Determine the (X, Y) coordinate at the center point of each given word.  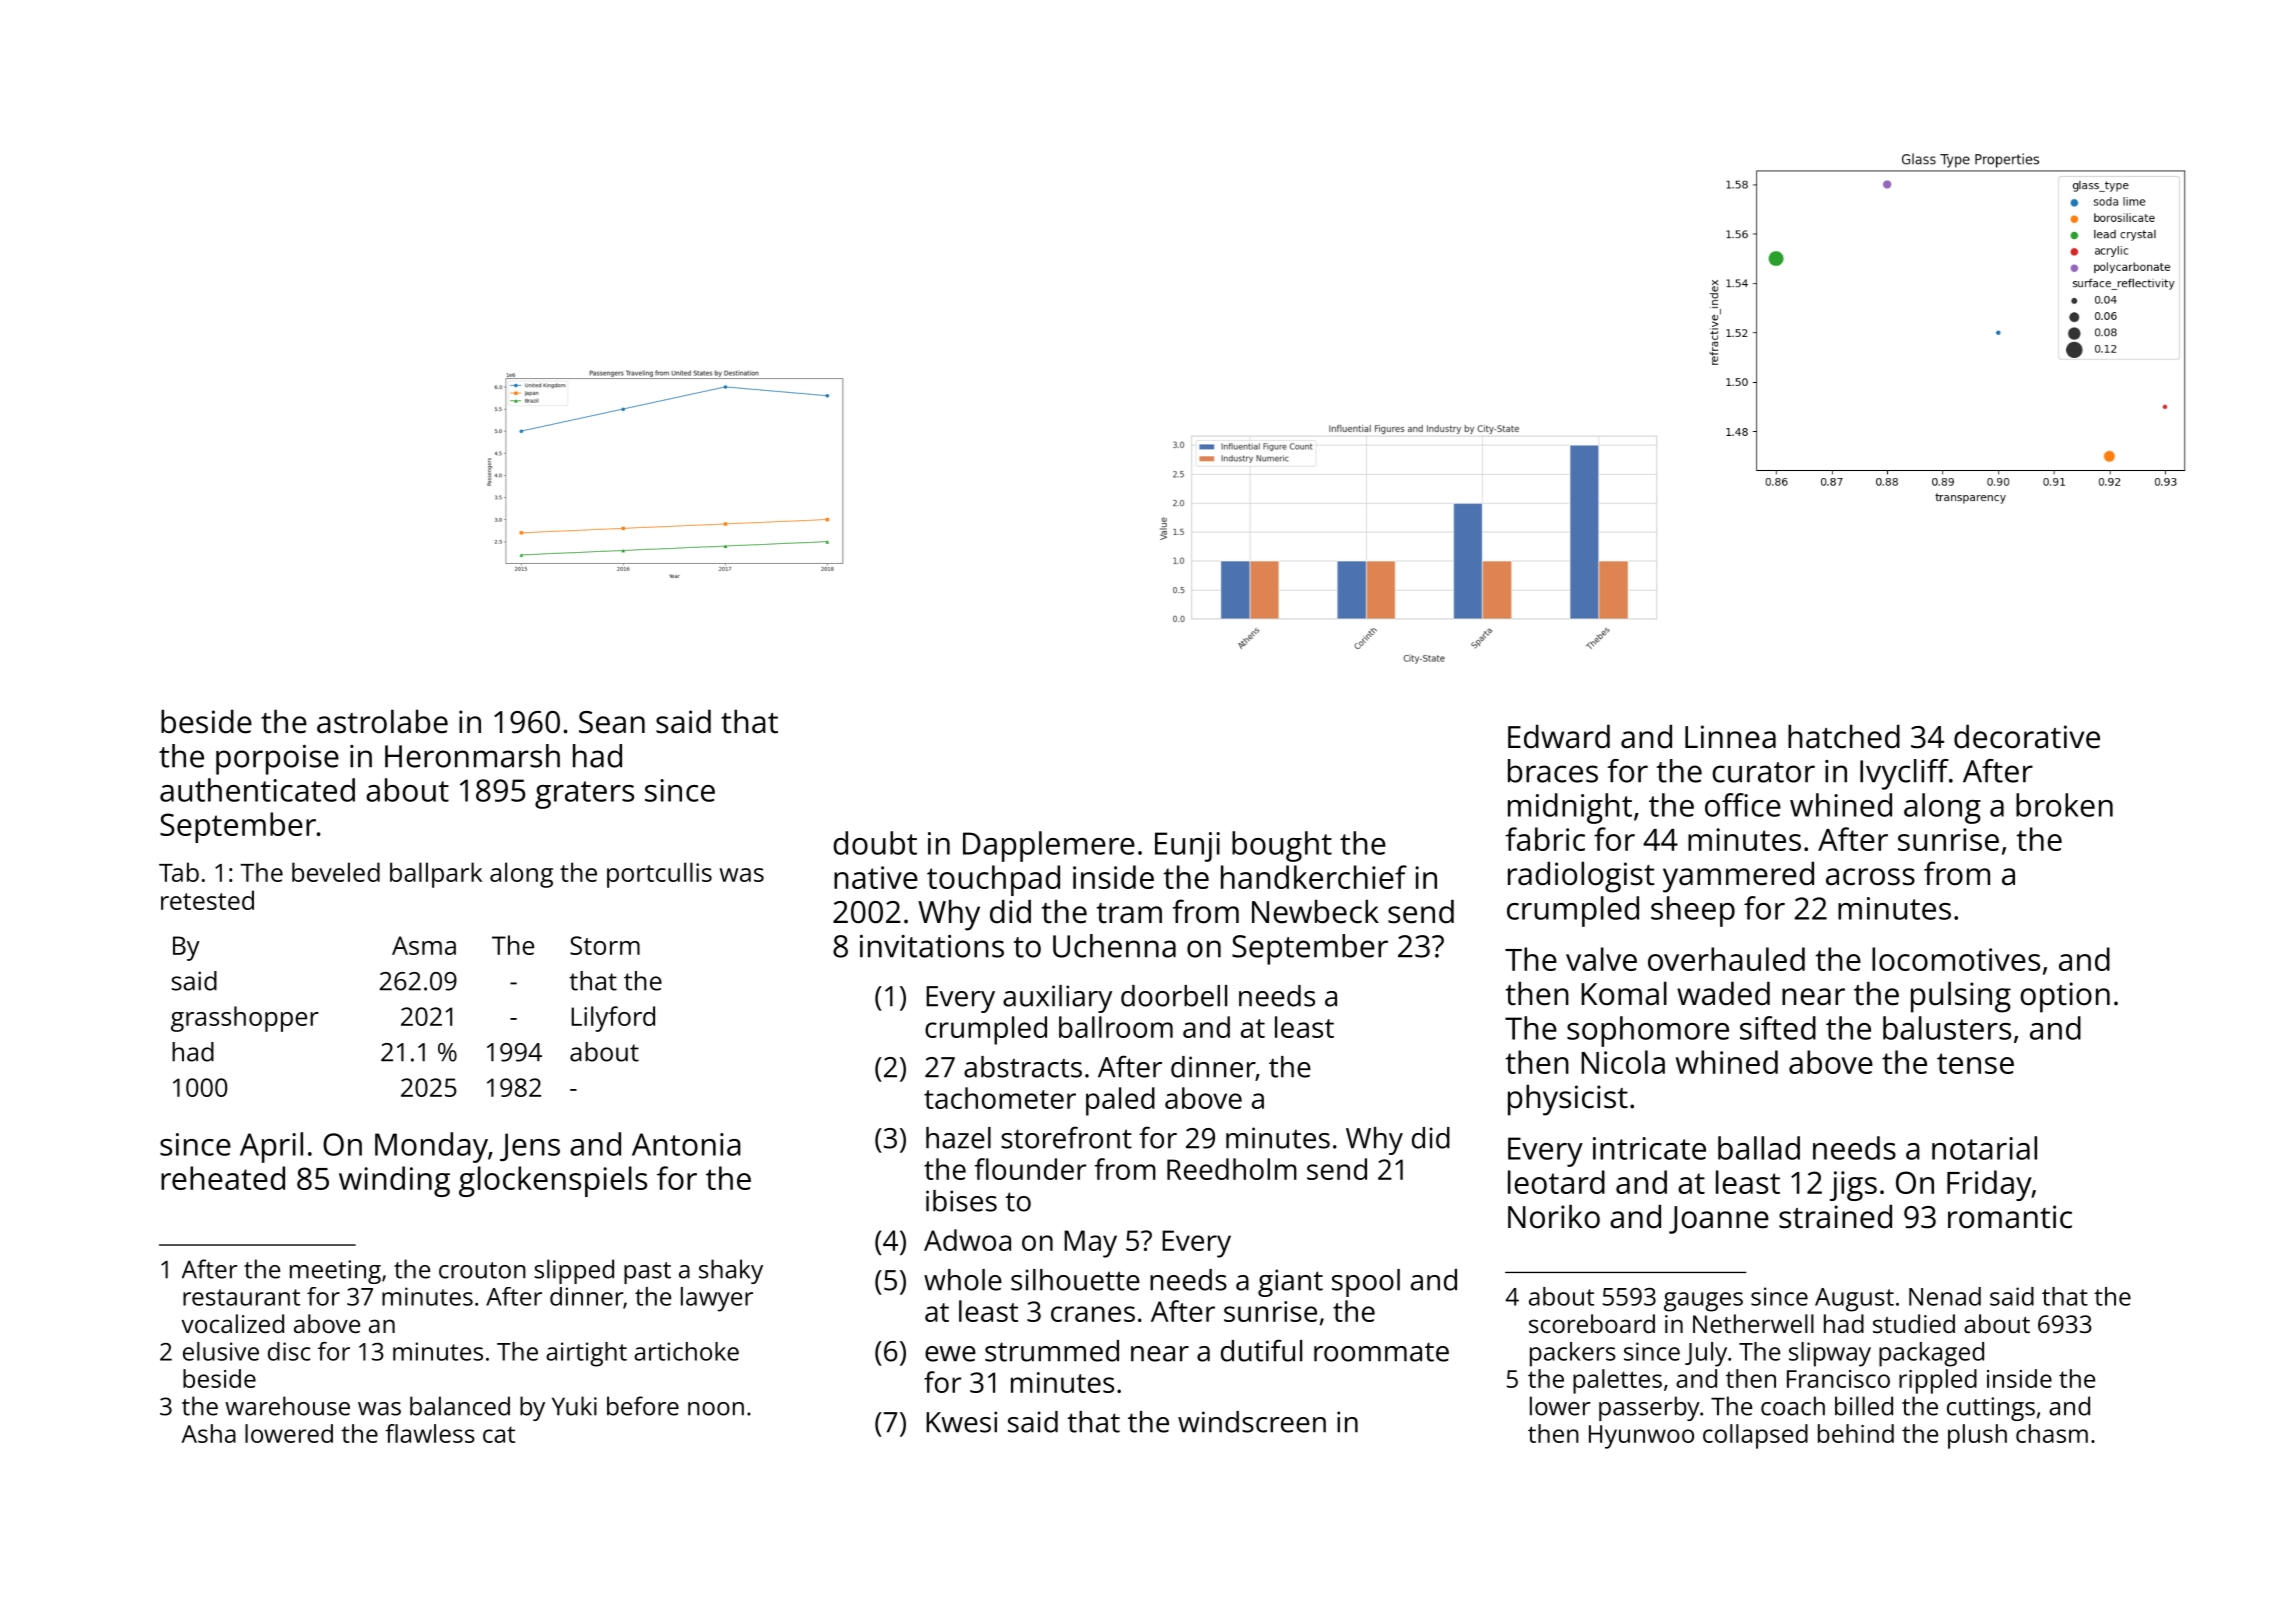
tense (1975, 1063)
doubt (875, 843)
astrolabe (382, 721)
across (1870, 877)
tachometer (1000, 1098)
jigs (1853, 1186)
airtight (586, 1354)
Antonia (686, 1144)
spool (1366, 1283)
